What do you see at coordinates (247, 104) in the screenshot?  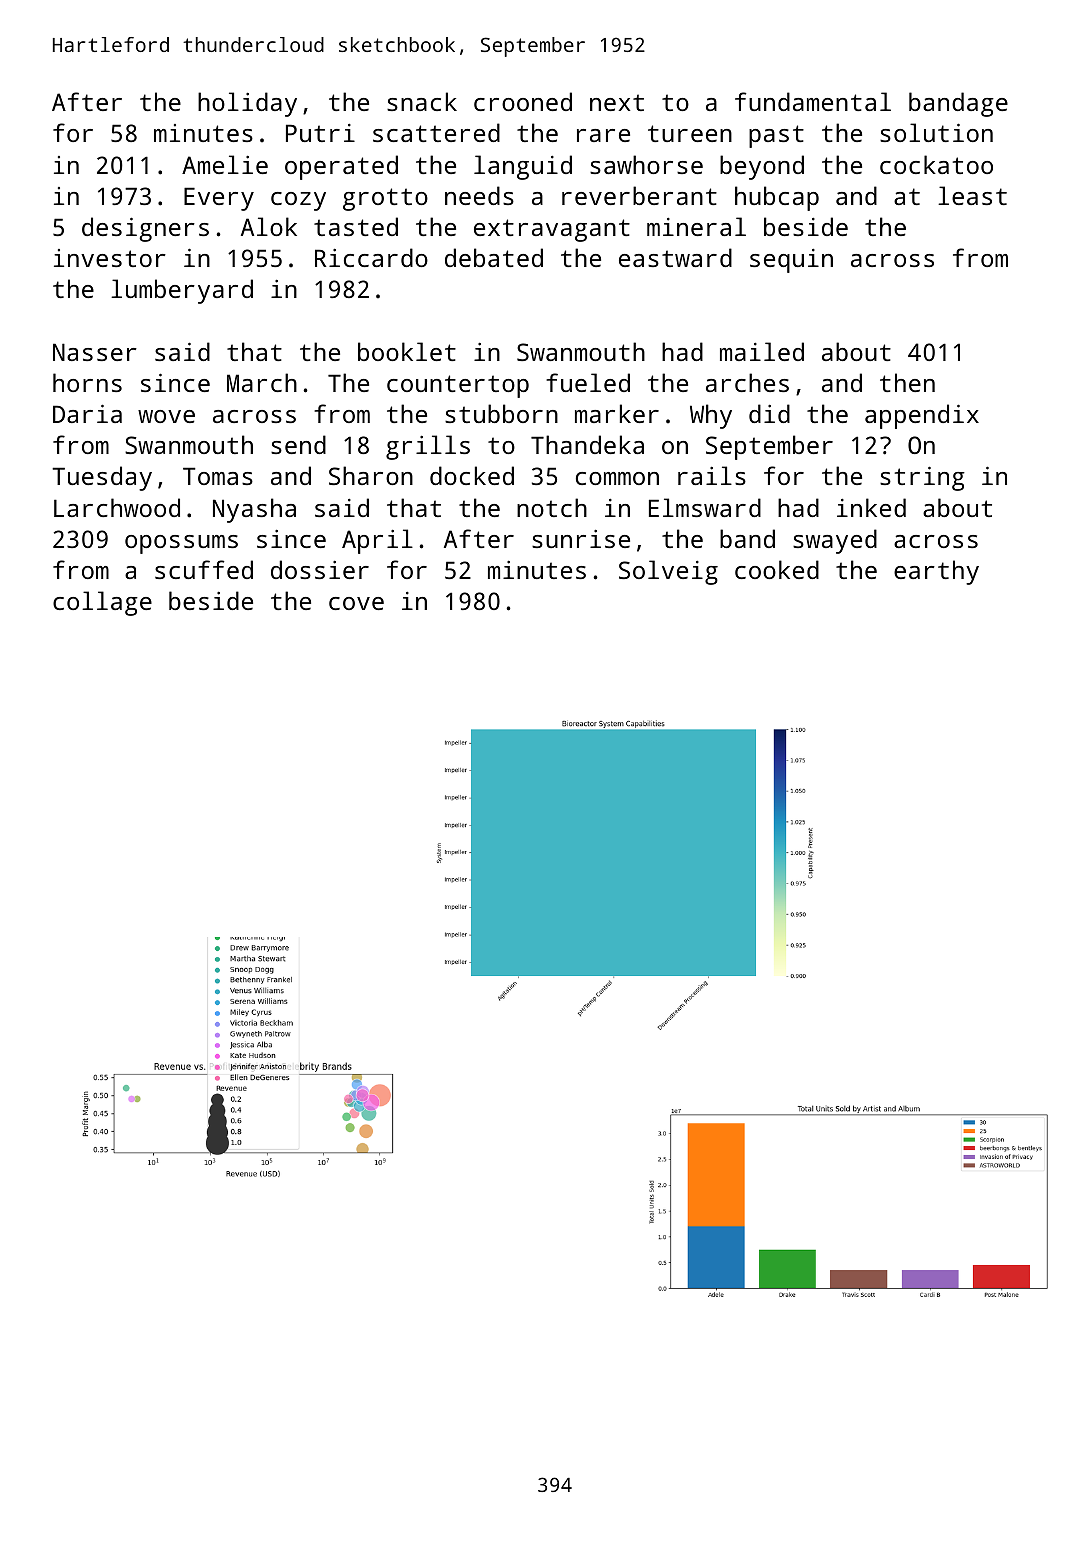 I see `holiday` at bounding box center [247, 104].
